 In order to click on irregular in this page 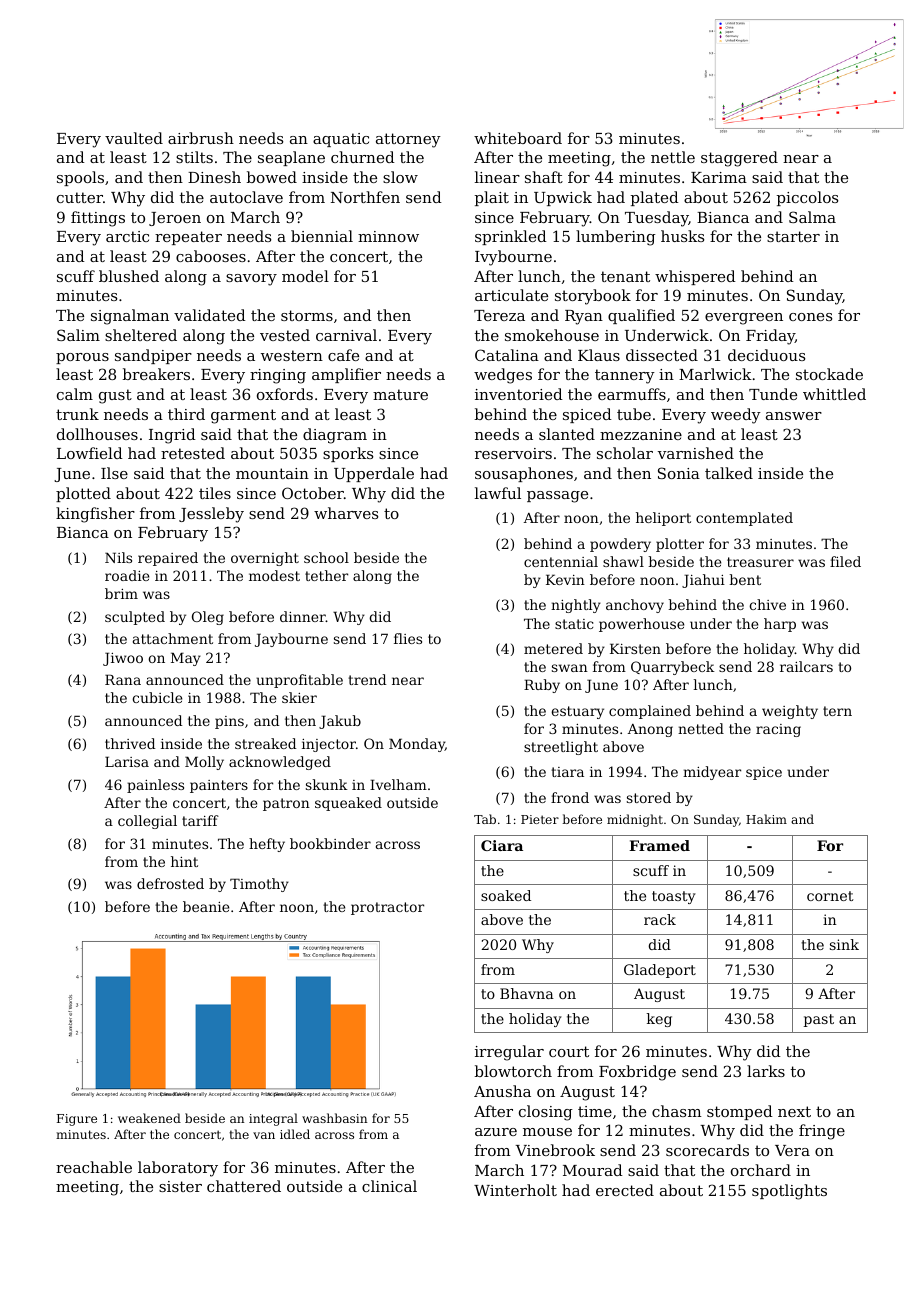, I will do `click(509, 1053)`.
